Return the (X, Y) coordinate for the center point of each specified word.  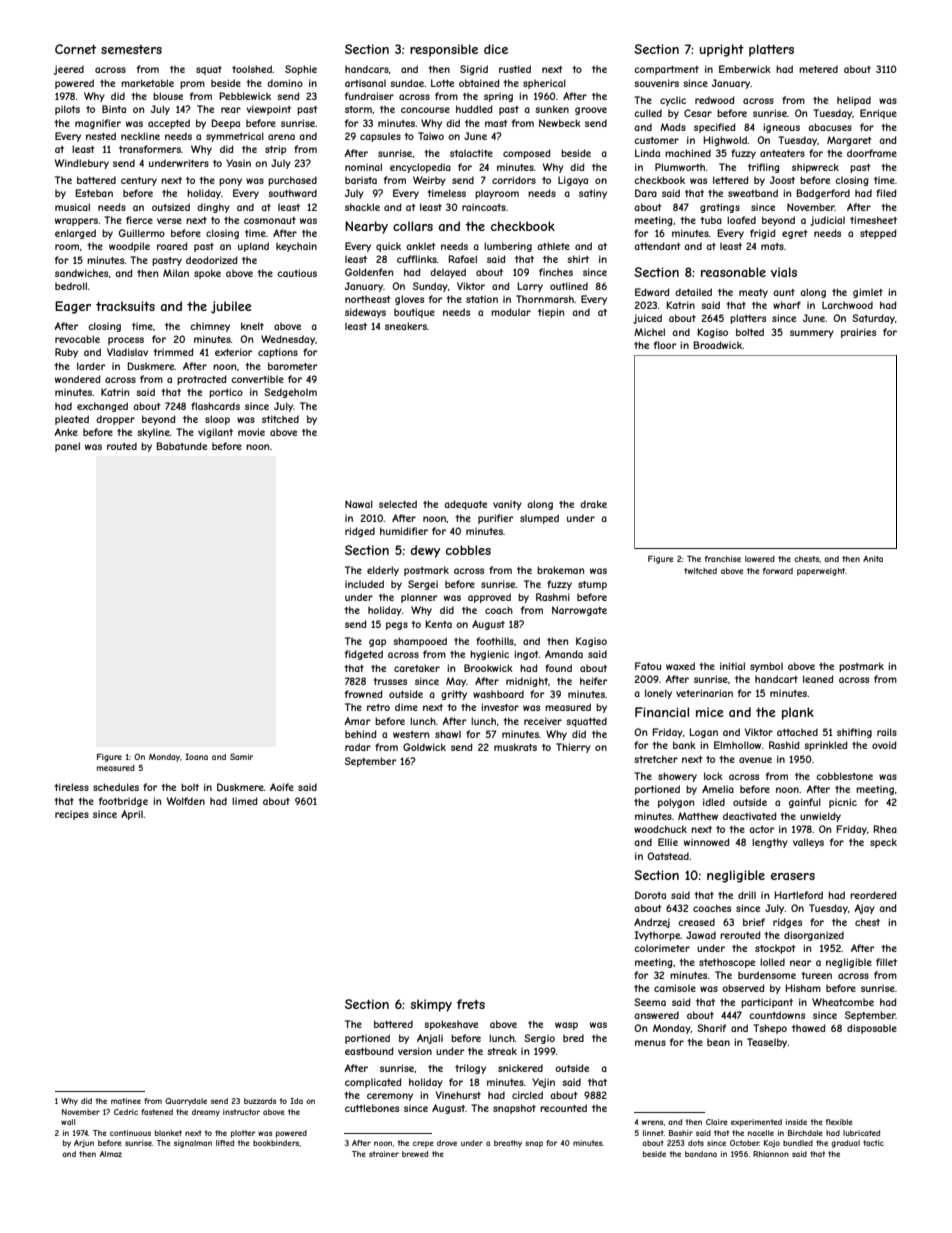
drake (593, 504)
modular (511, 312)
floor (665, 345)
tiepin (551, 313)
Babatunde (181, 446)
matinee (126, 1101)
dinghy (213, 208)
